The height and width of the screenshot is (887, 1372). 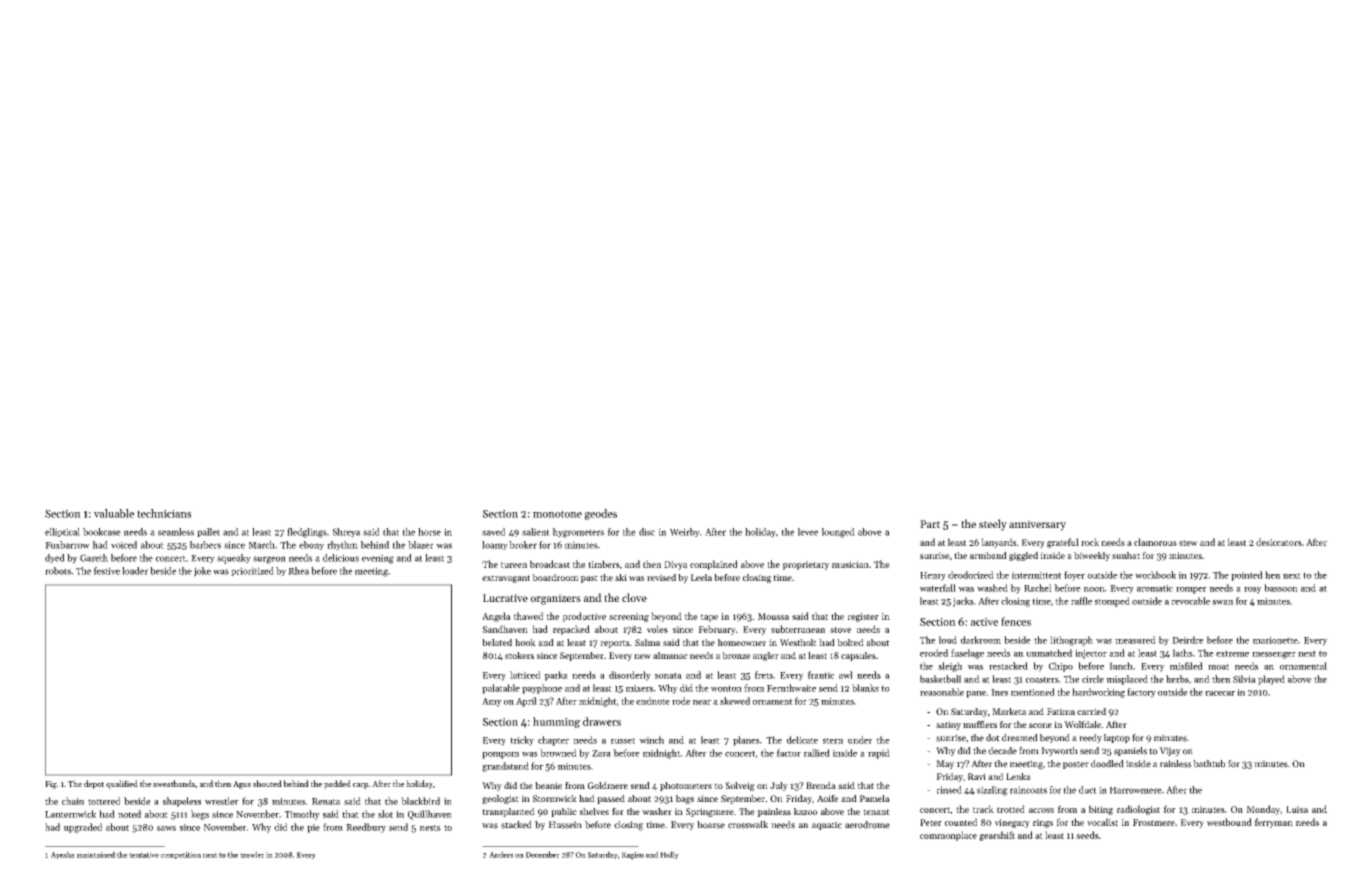 I want to click on depot, so click(x=94, y=784).
